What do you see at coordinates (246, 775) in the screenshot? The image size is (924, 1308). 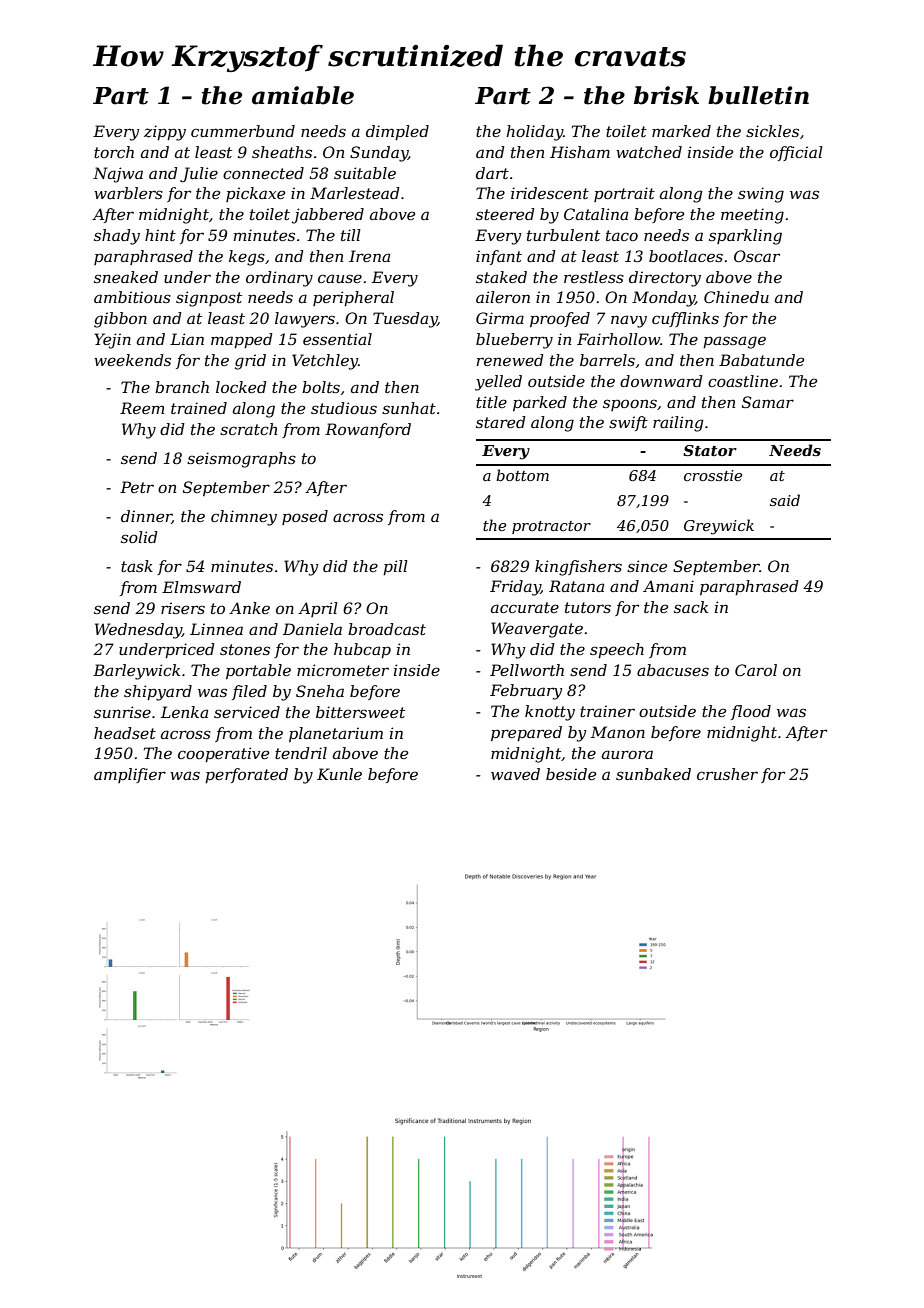 I see `perforated` at bounding box center [246, 775].
